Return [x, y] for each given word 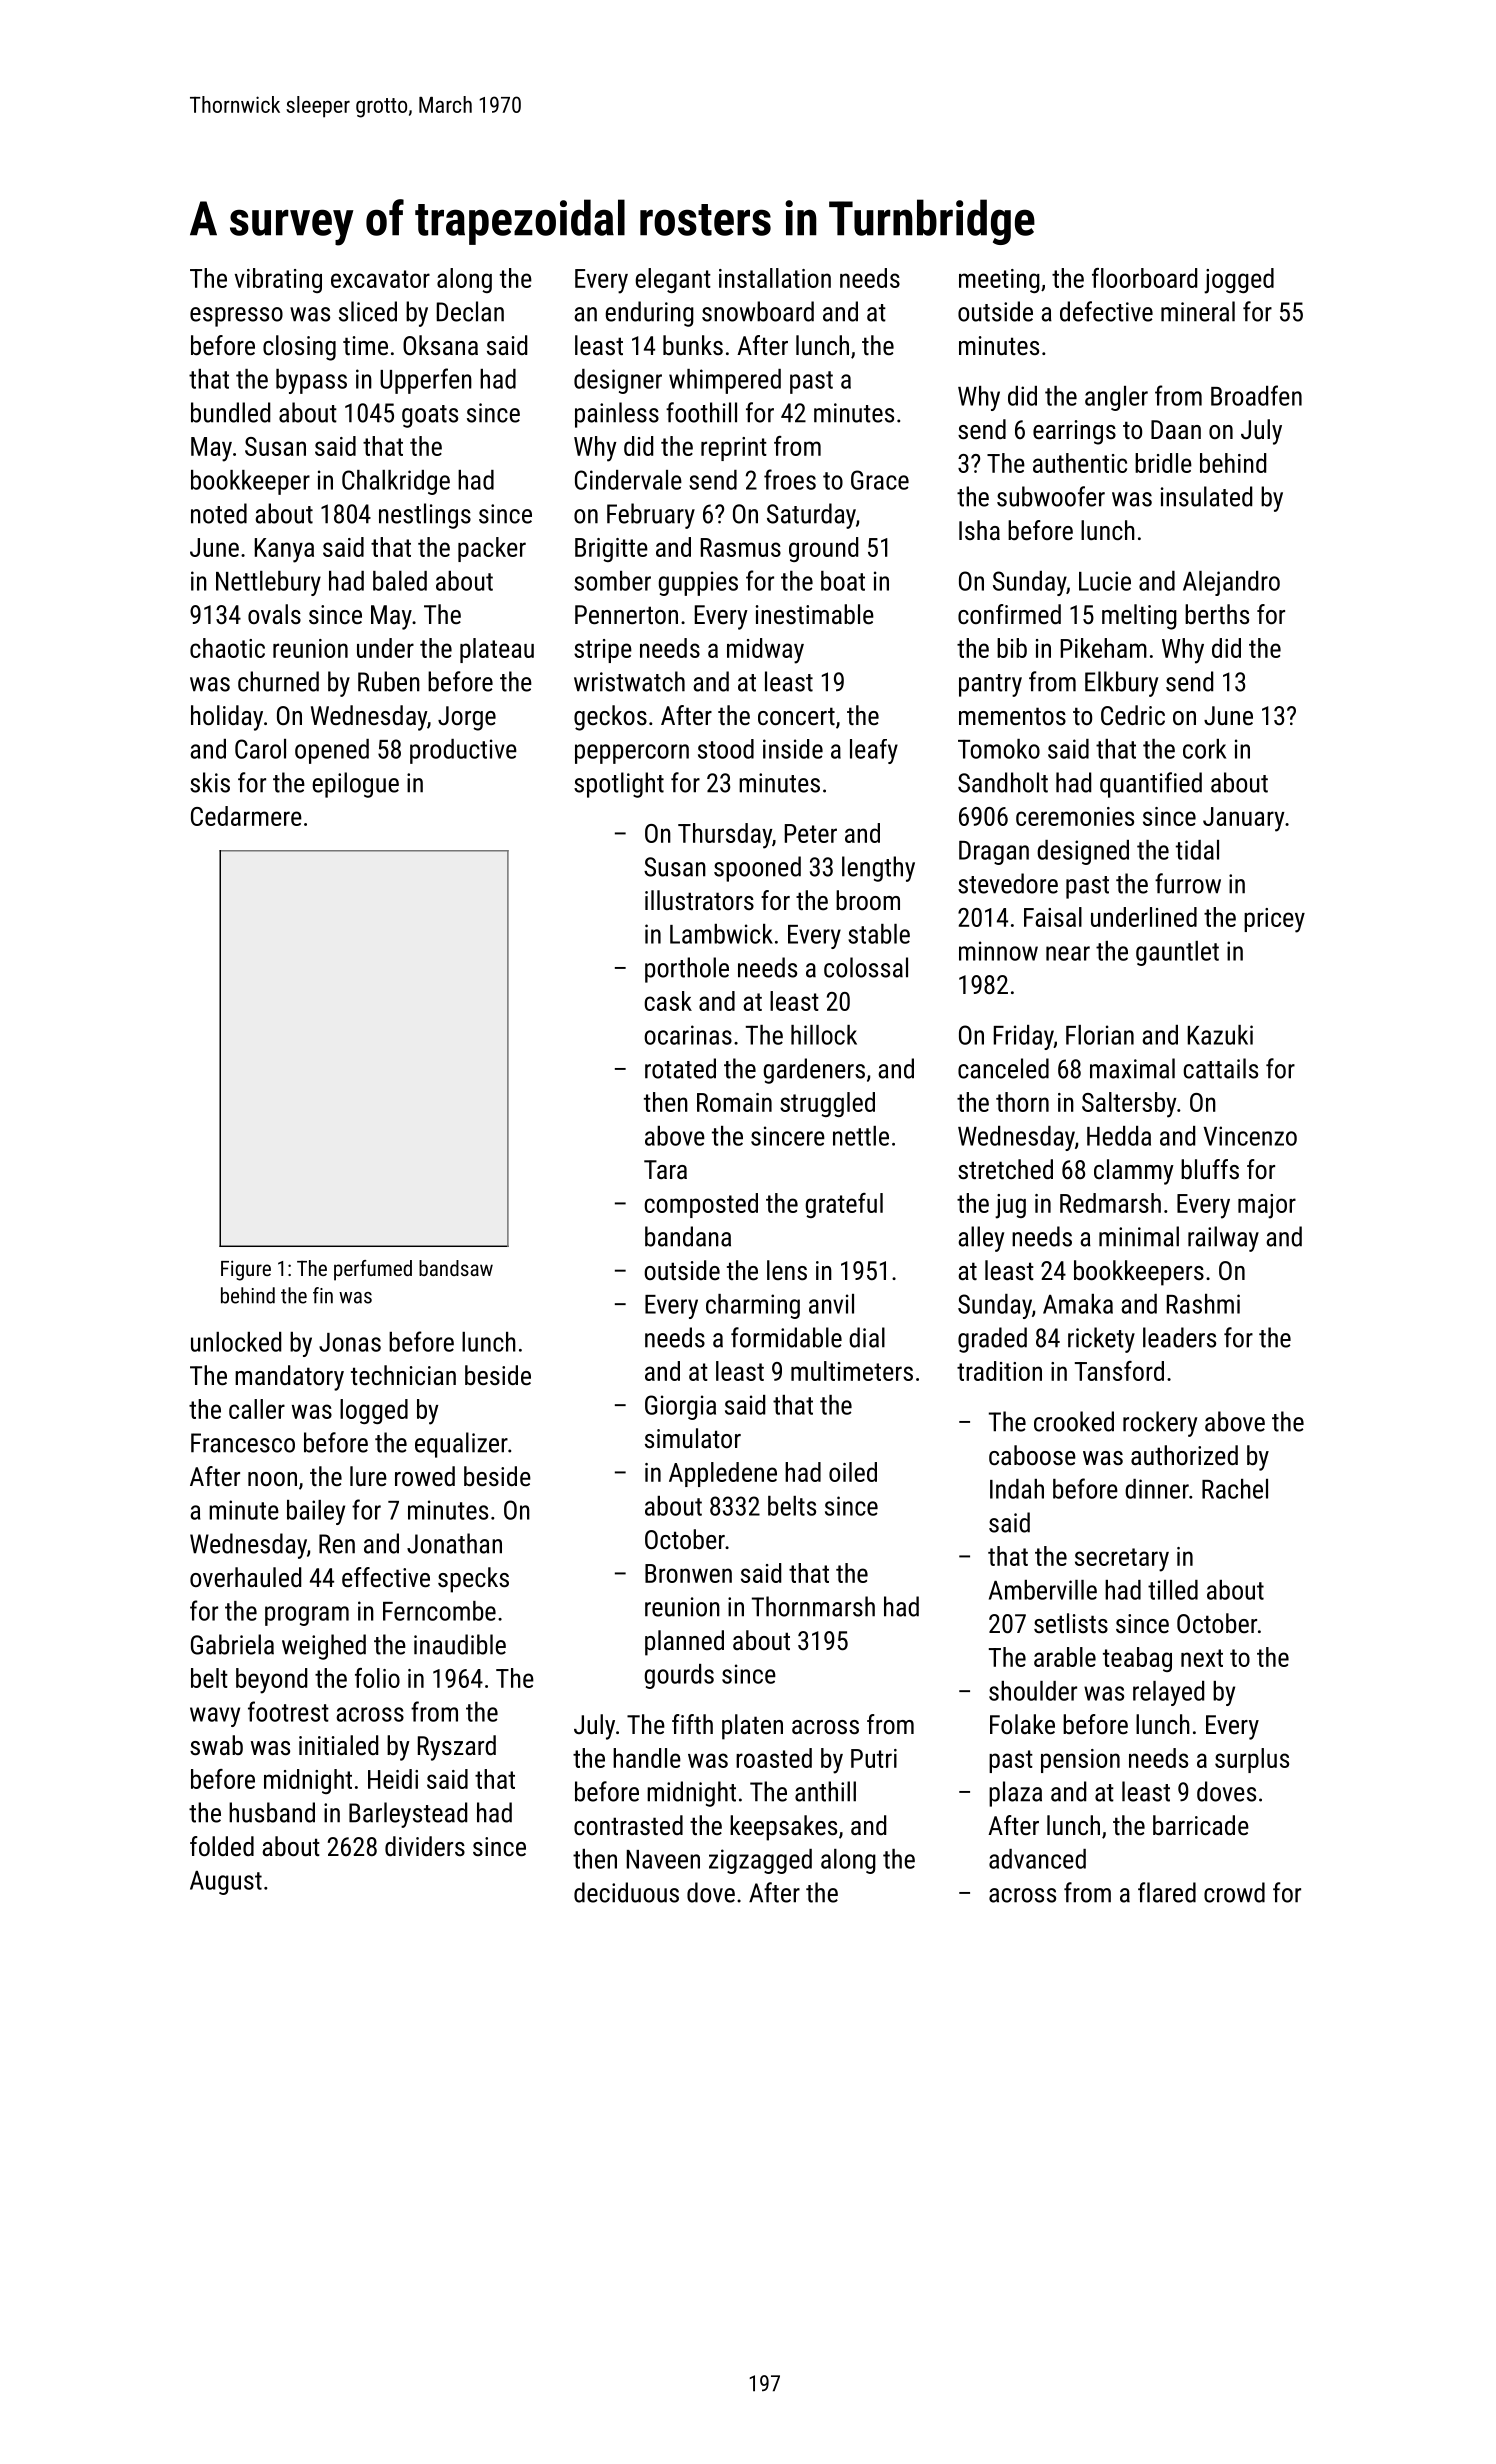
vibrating [278, 280]
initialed [338, 1745]
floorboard [1144, 278]
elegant [673, 280]
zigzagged [760, 1861]
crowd [1234, 1892]
